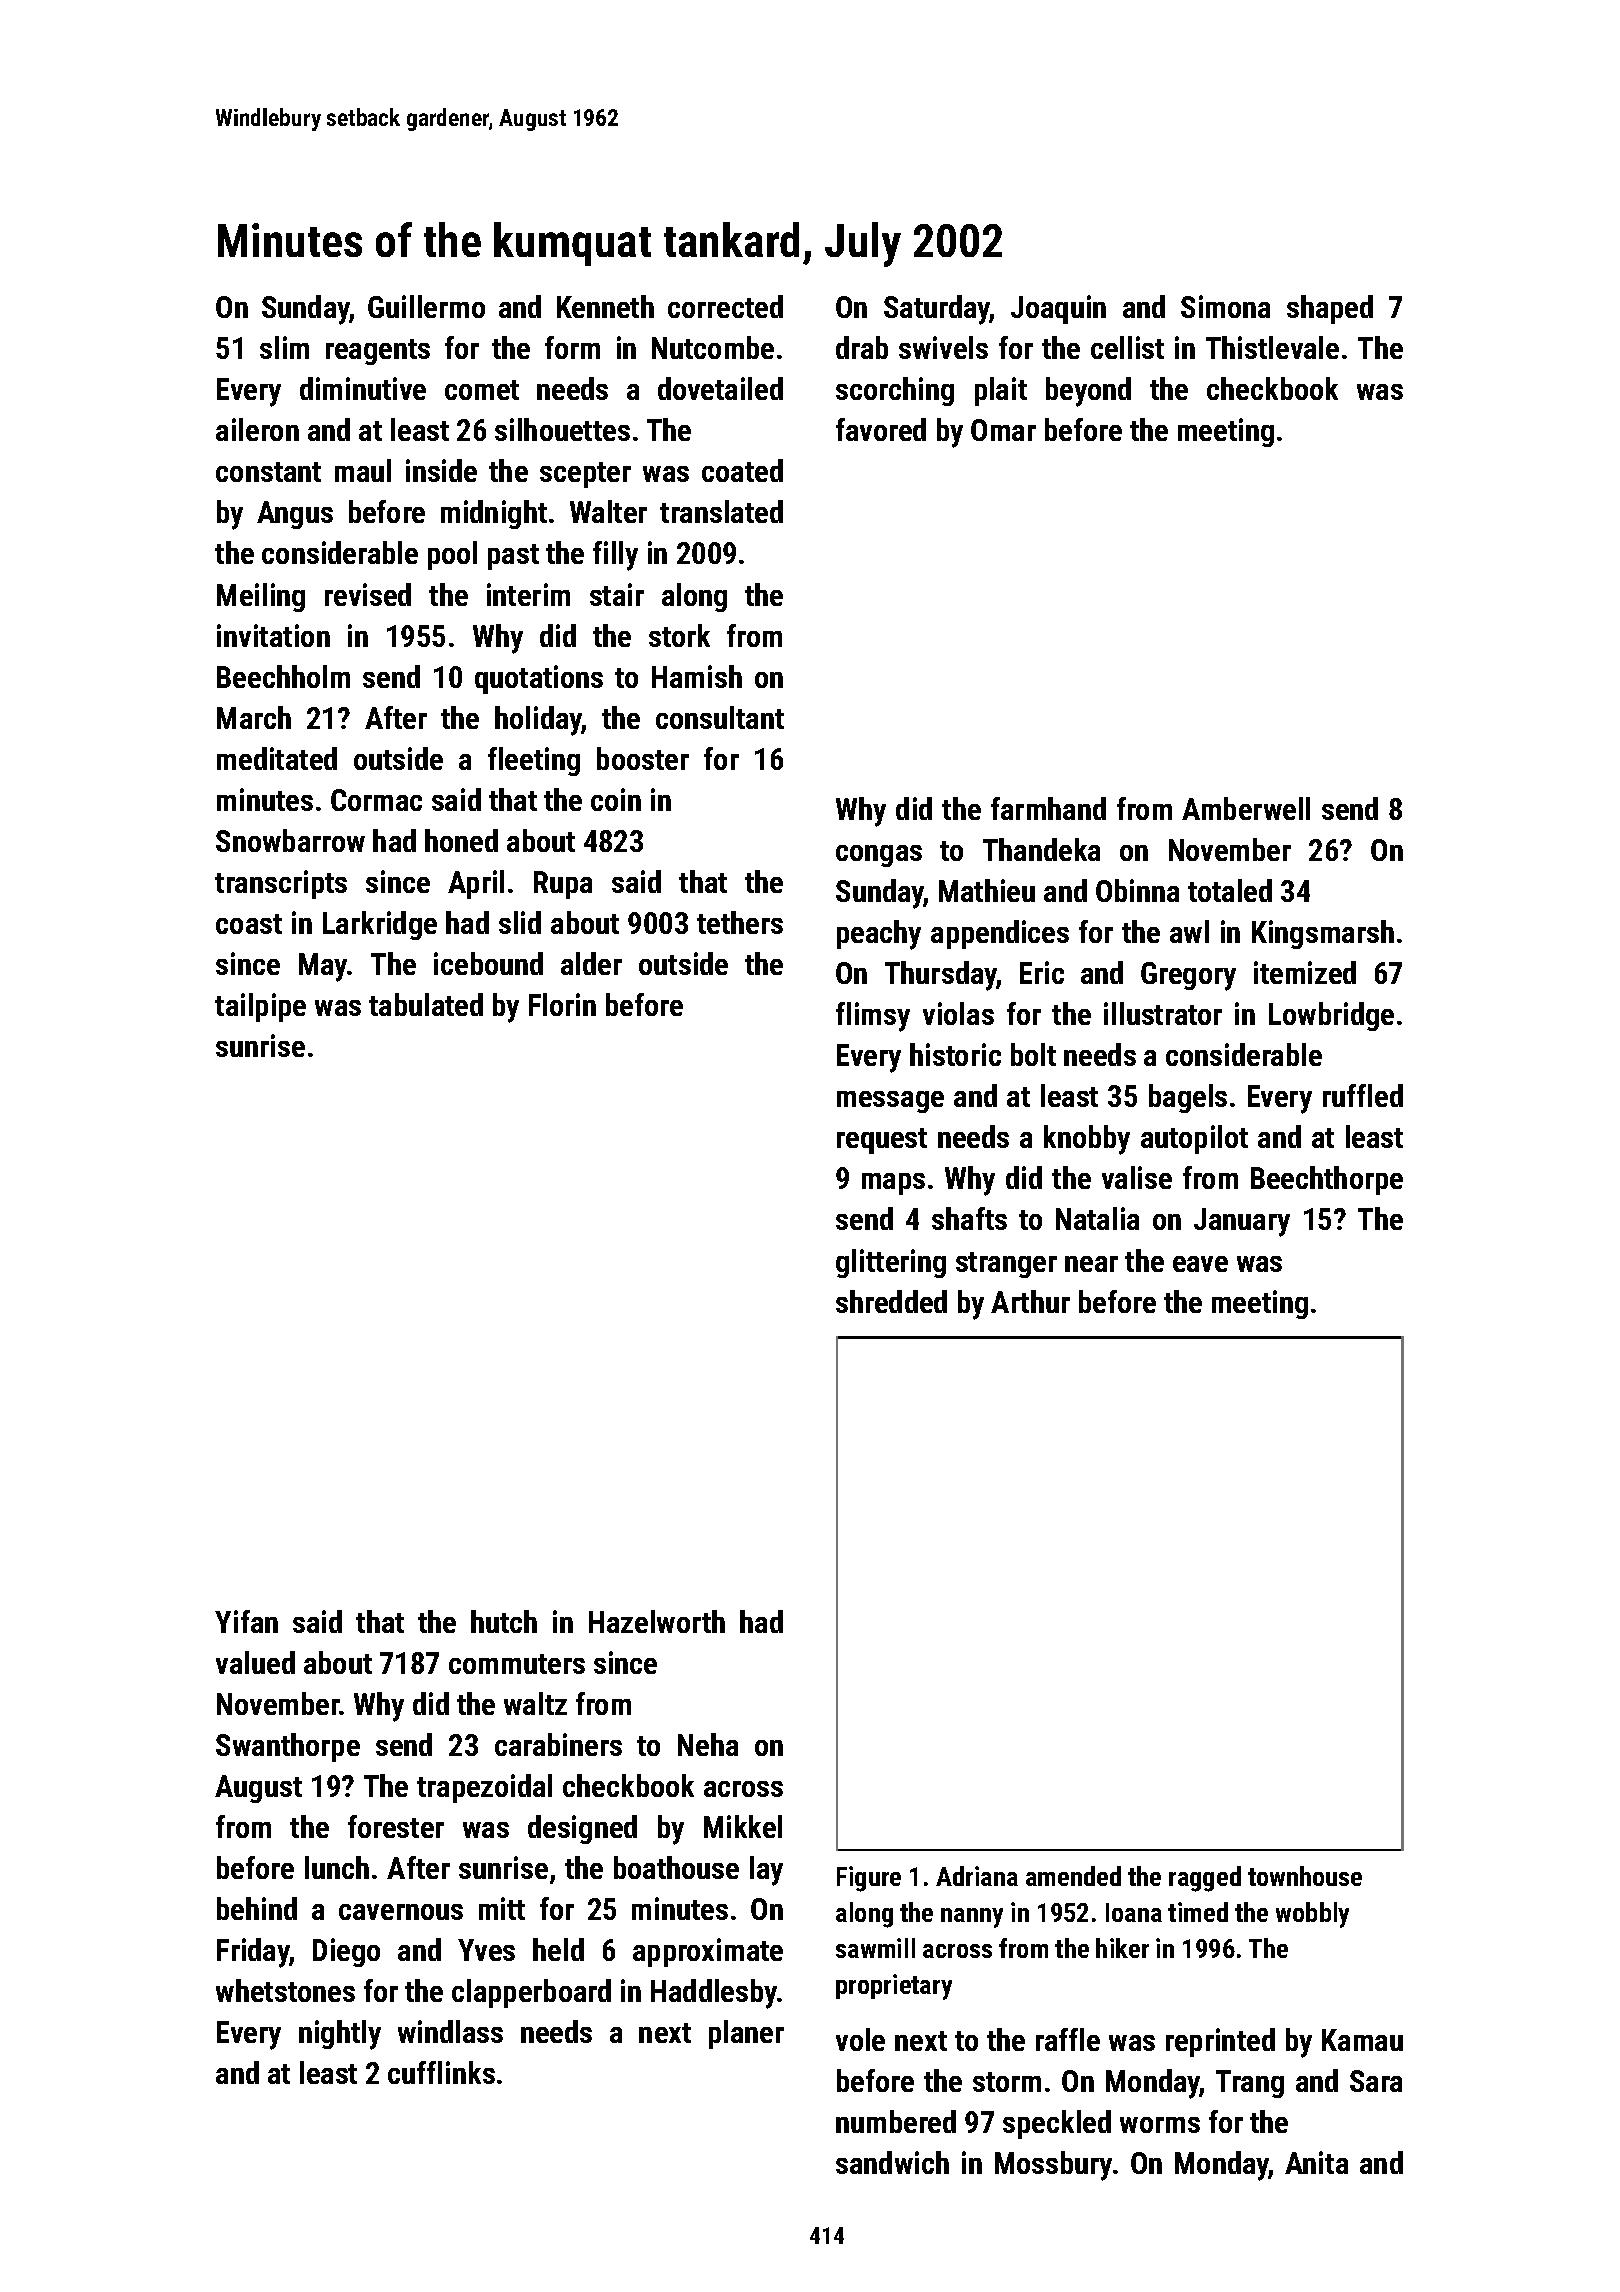 This screenshot has width=1620, height=2292. What do you see at coordinates (892, 2162) in the screenshot?
I see `sandwich` at bounding box center [892, 2162].
